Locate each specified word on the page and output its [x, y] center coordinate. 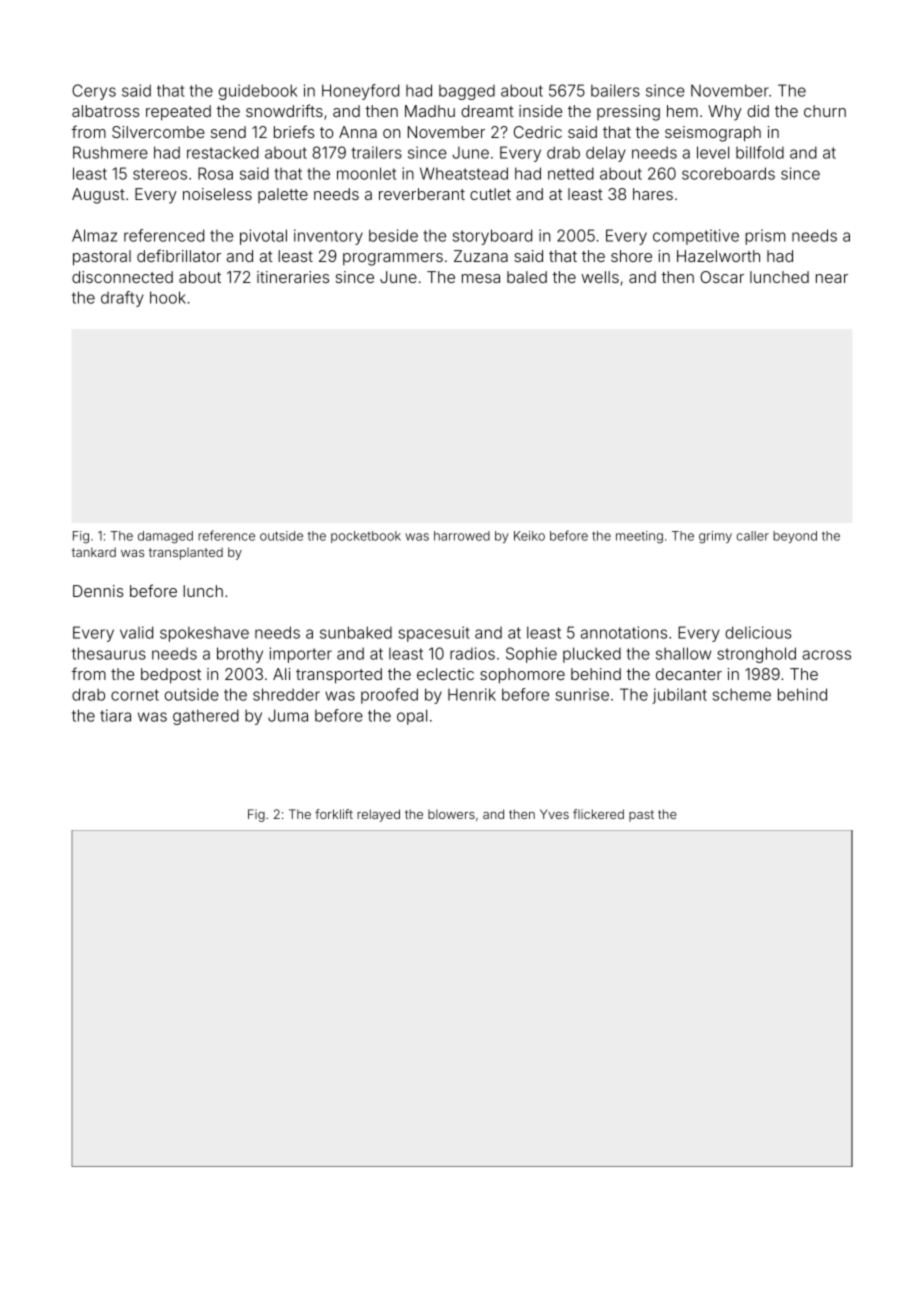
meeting [639, 537]
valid [136, 632]
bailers [615, 90]
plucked [592, 655]
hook [168, 297]
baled [527, 277]
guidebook [258, 92]
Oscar [722, 277]
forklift [334, 814]
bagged [467, 92]
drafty [122, 299]
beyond [795, 537]
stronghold [756, 655]
